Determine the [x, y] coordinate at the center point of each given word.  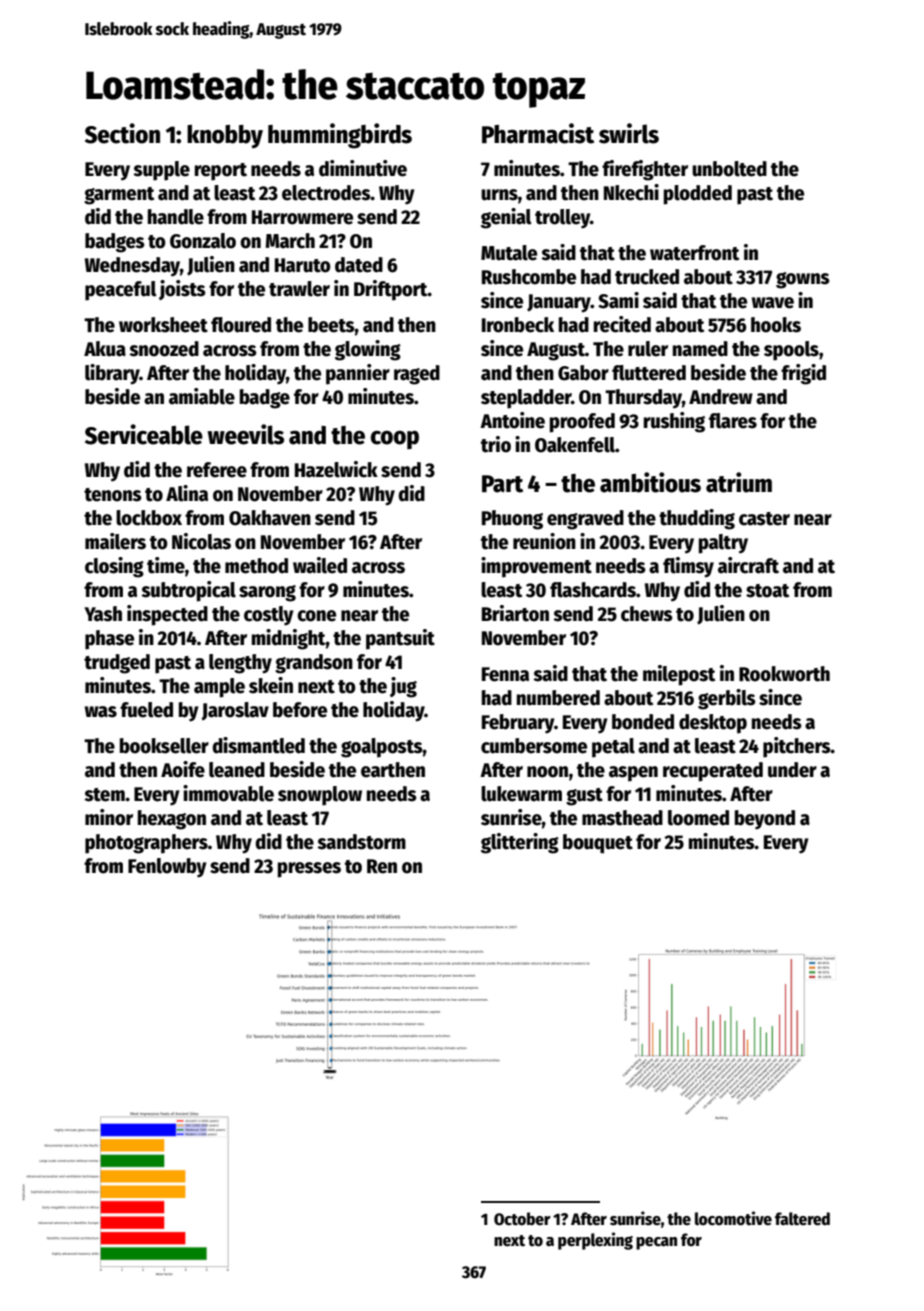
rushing [674, 422]
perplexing [595, 1241]
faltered [802, 1219]
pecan [656, 1243]
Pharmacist [538, 133]
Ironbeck [518, 325]
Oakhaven [270, 518]
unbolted [729, 169]
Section [122, 133]
